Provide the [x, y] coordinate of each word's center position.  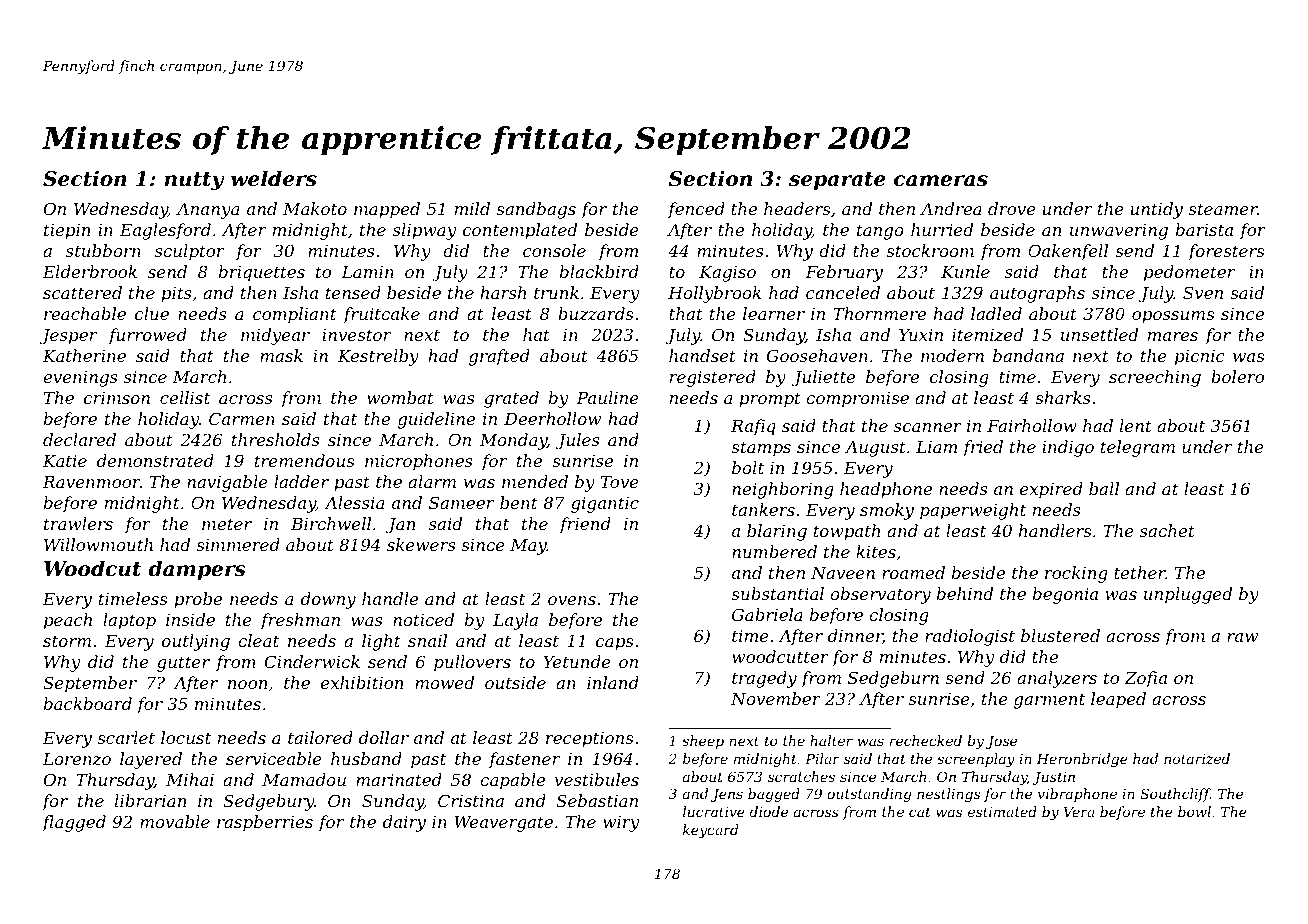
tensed [353, 292]
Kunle [965, 271]
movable [175, 821]
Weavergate [504, 824]
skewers [421, 544]
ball [1104, 488]
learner [774, 313]
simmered [238, 544]
